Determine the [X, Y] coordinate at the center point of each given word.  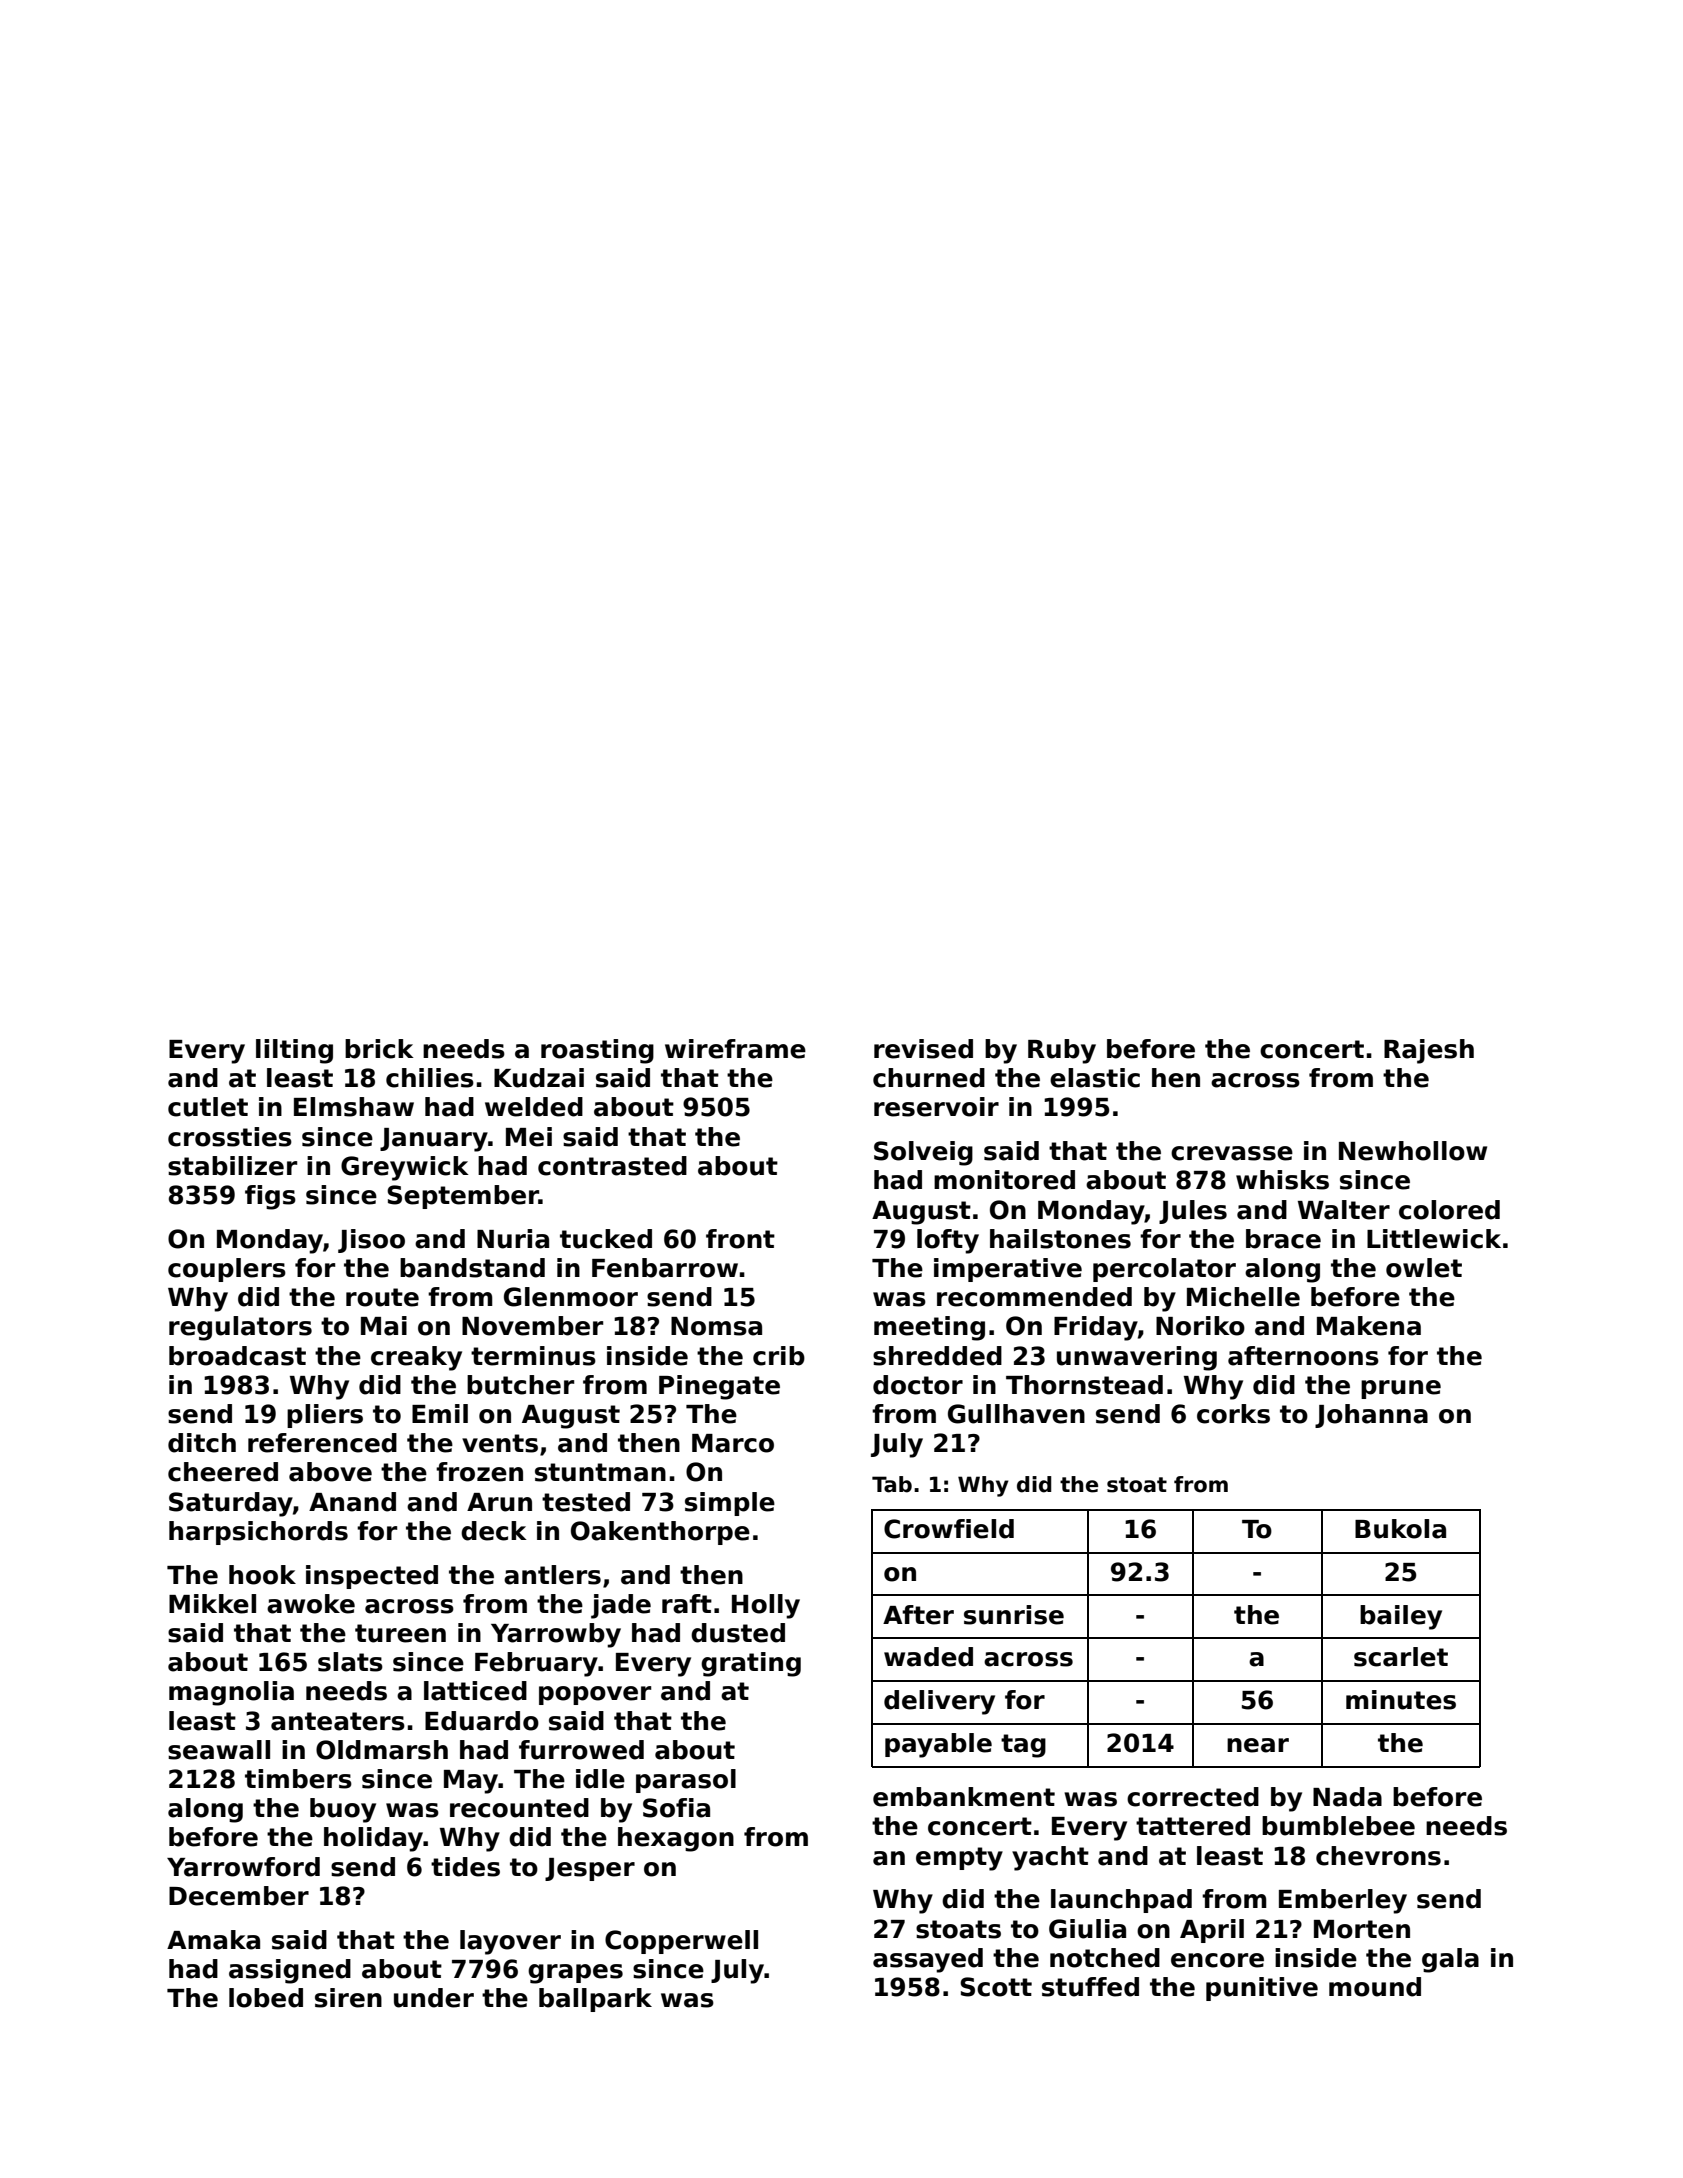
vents [500, 1443]
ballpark [595, 2000]
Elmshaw [354, 1107]
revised [923, 1049]
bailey [1401, 1617]
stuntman [600, 1472]
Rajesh [1429, 1051]
